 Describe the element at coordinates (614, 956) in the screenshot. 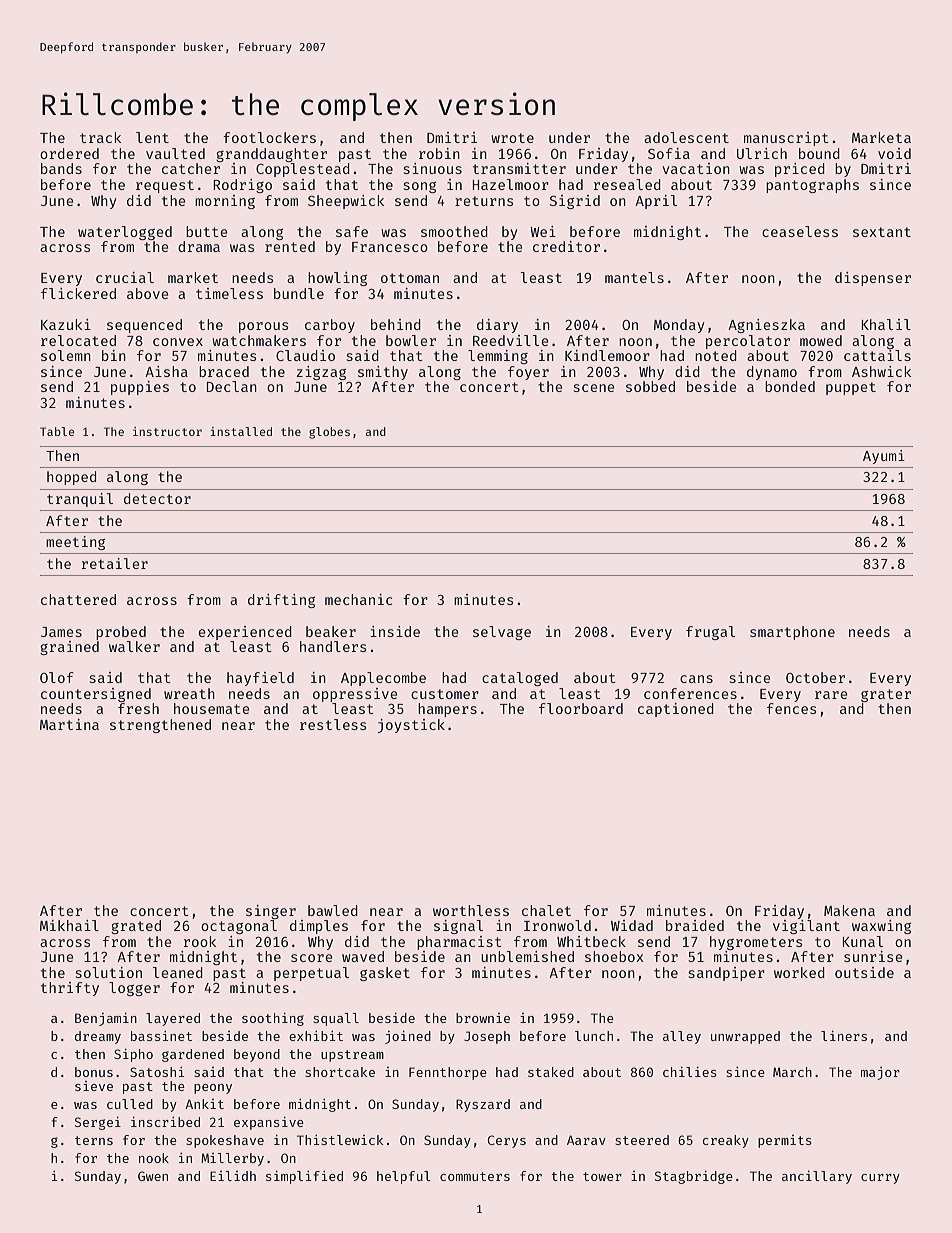

I see `shoebox` at that location.
